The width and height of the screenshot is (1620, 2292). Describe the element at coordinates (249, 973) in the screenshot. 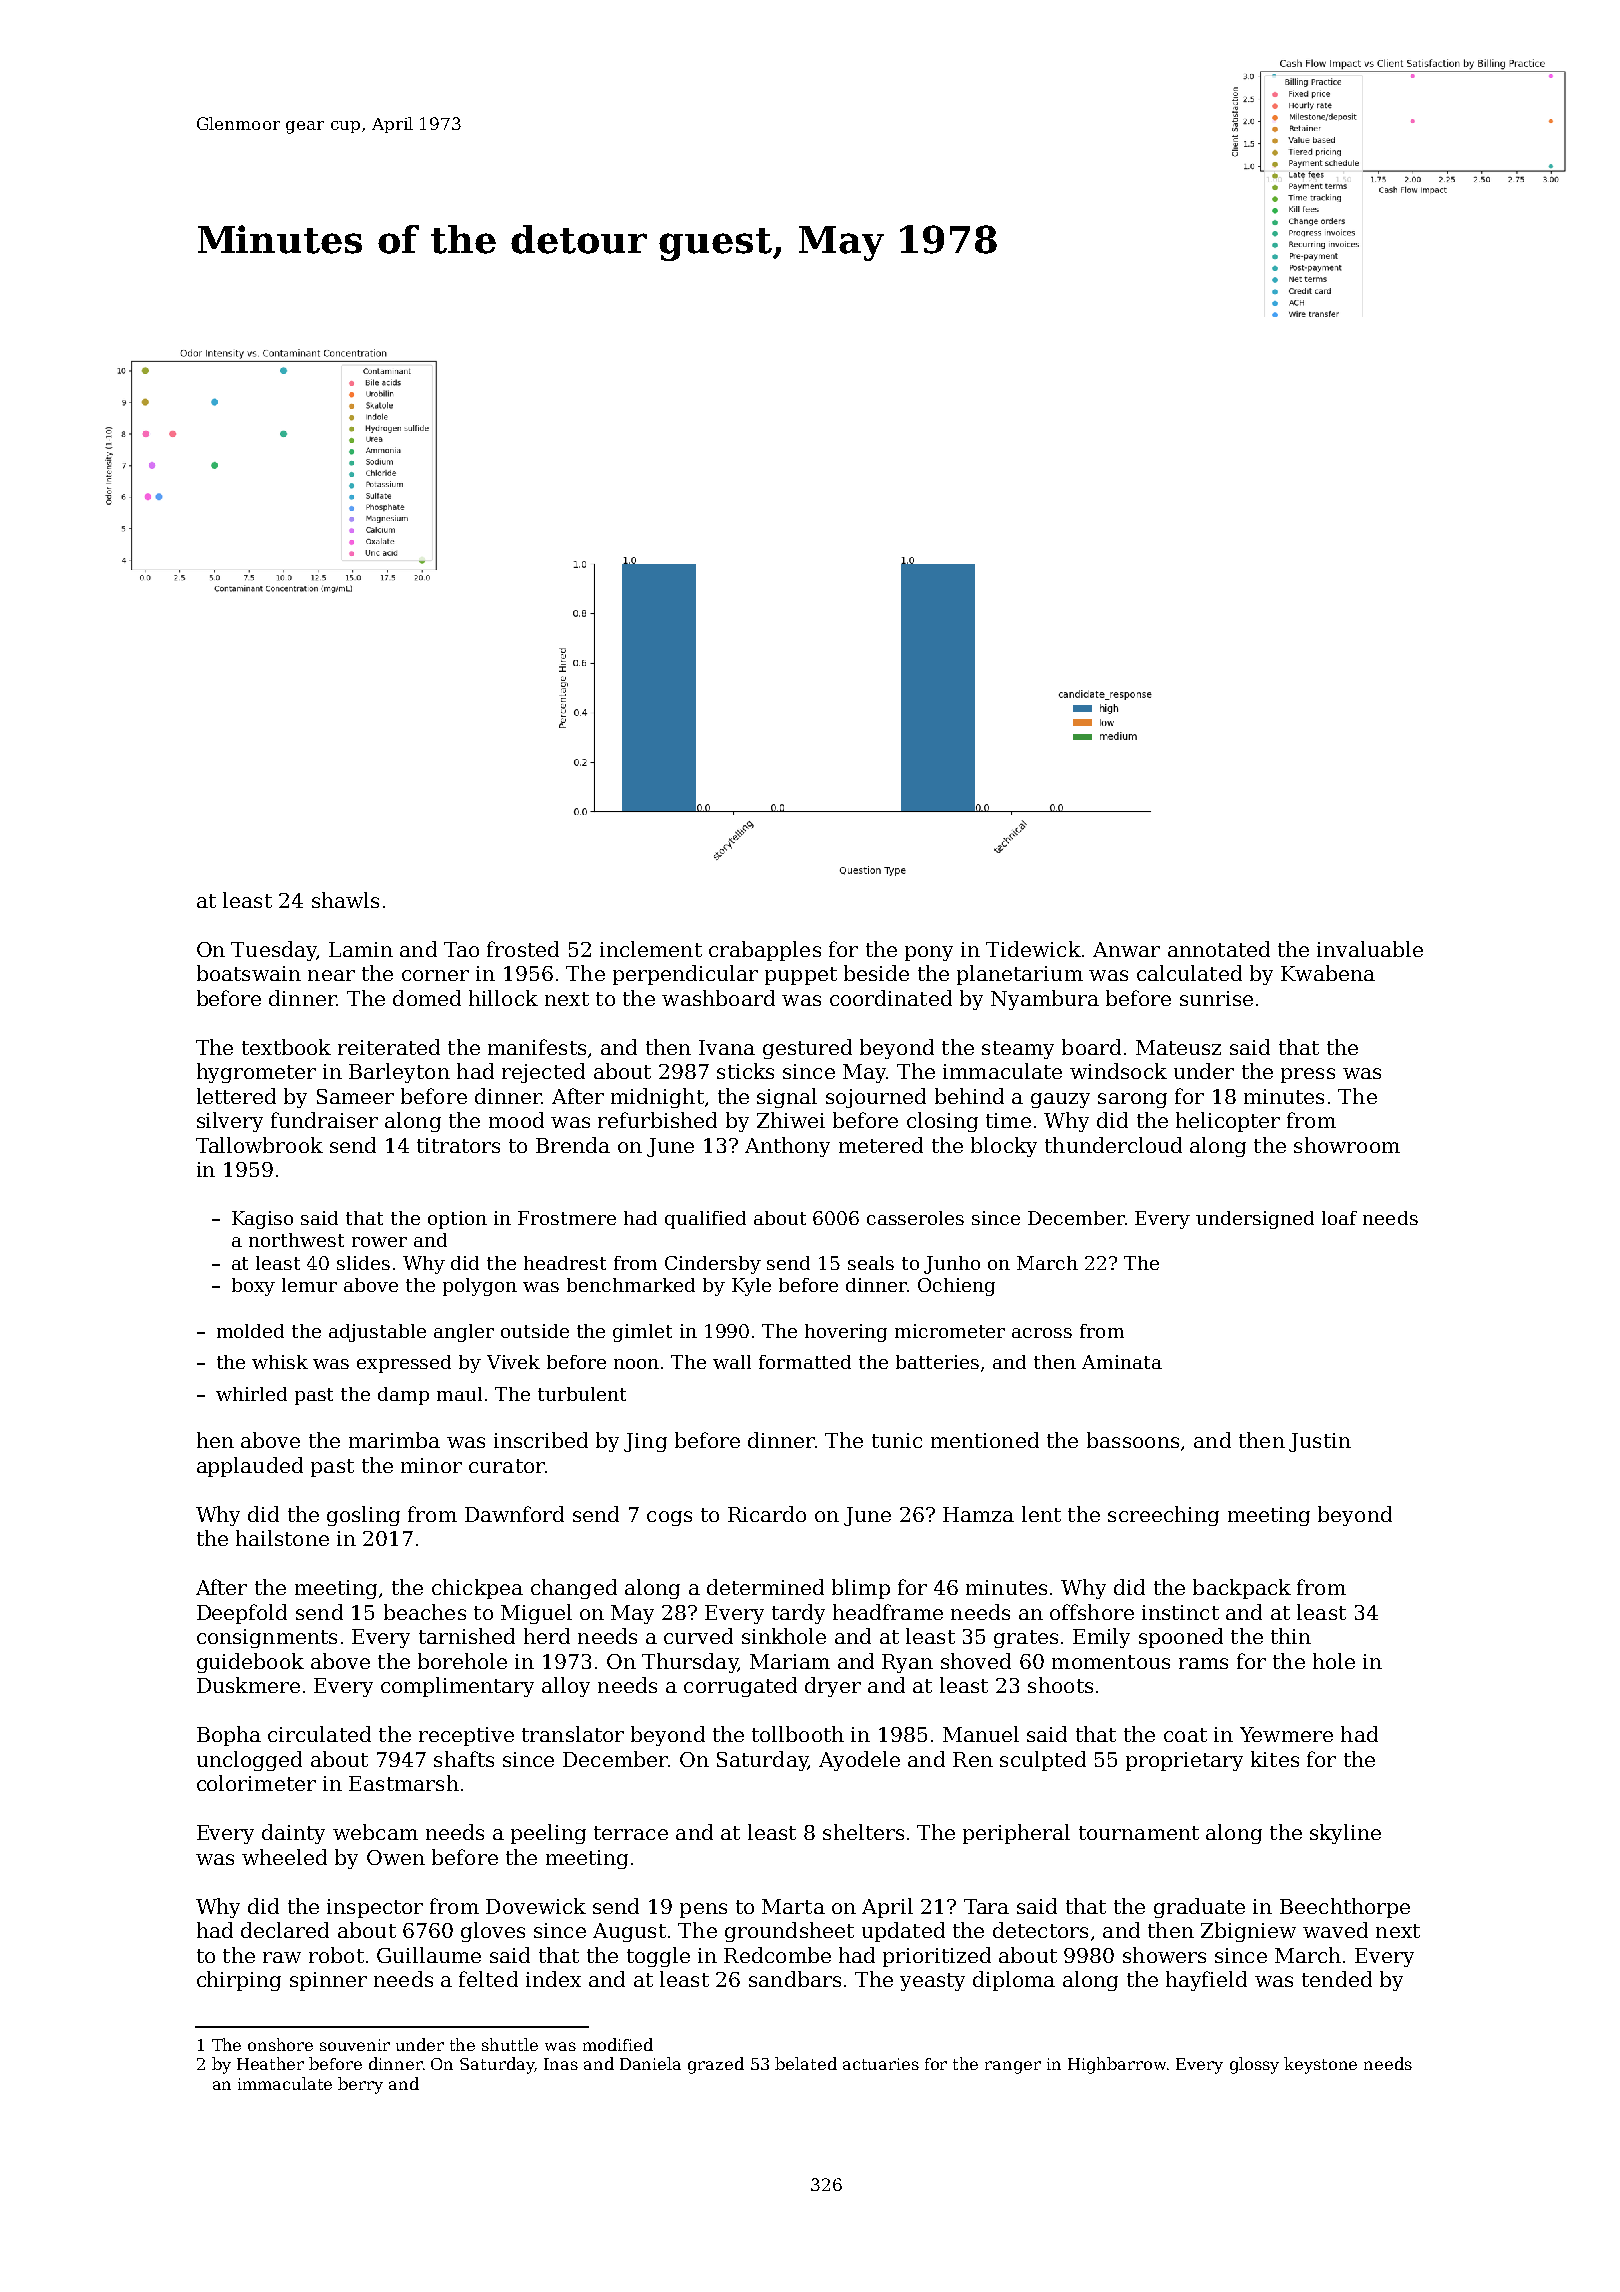

I see `boatswain` at that location.
